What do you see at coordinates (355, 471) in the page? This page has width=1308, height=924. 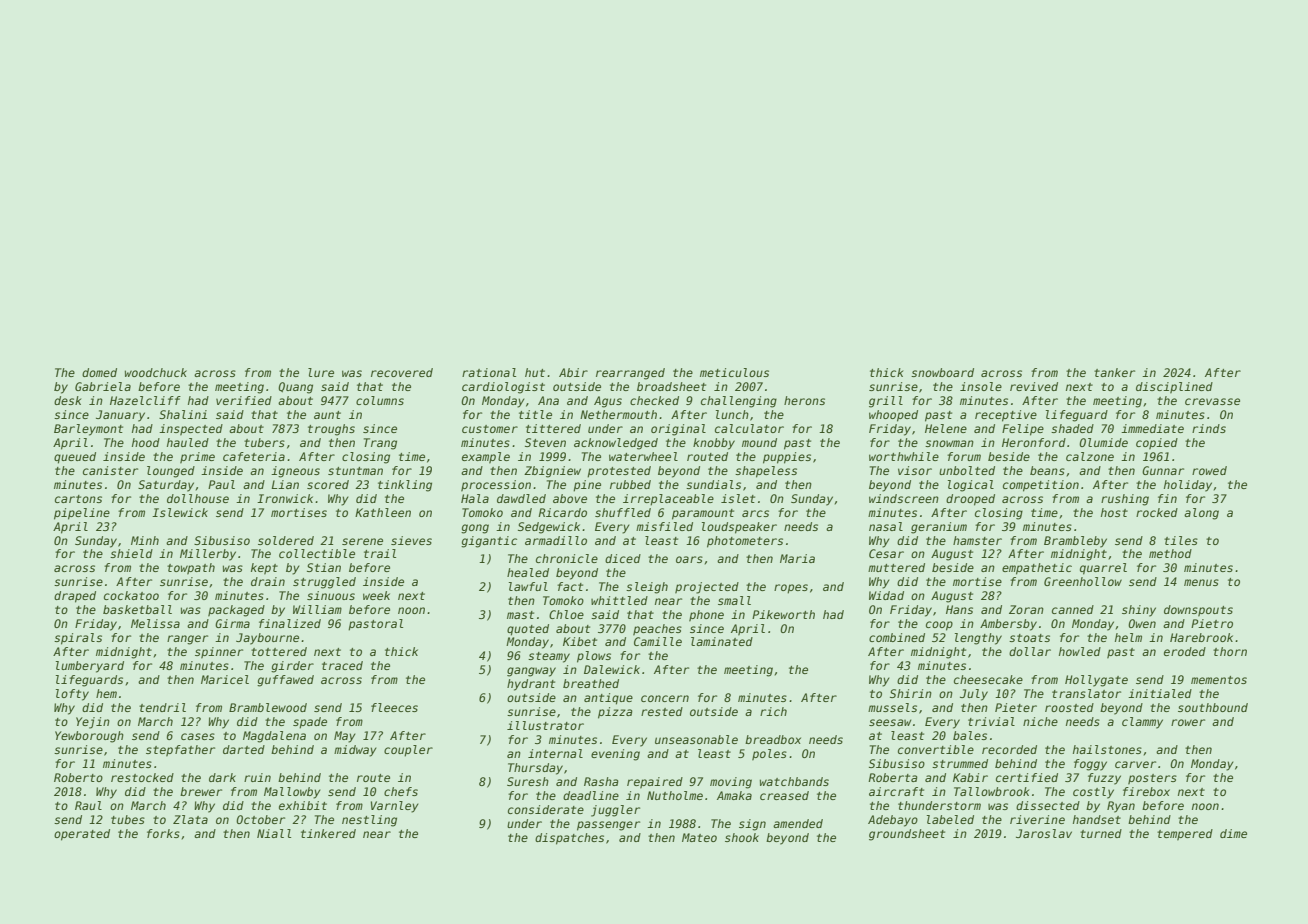 I see `stuntman` at bounding box center [355, 471].
